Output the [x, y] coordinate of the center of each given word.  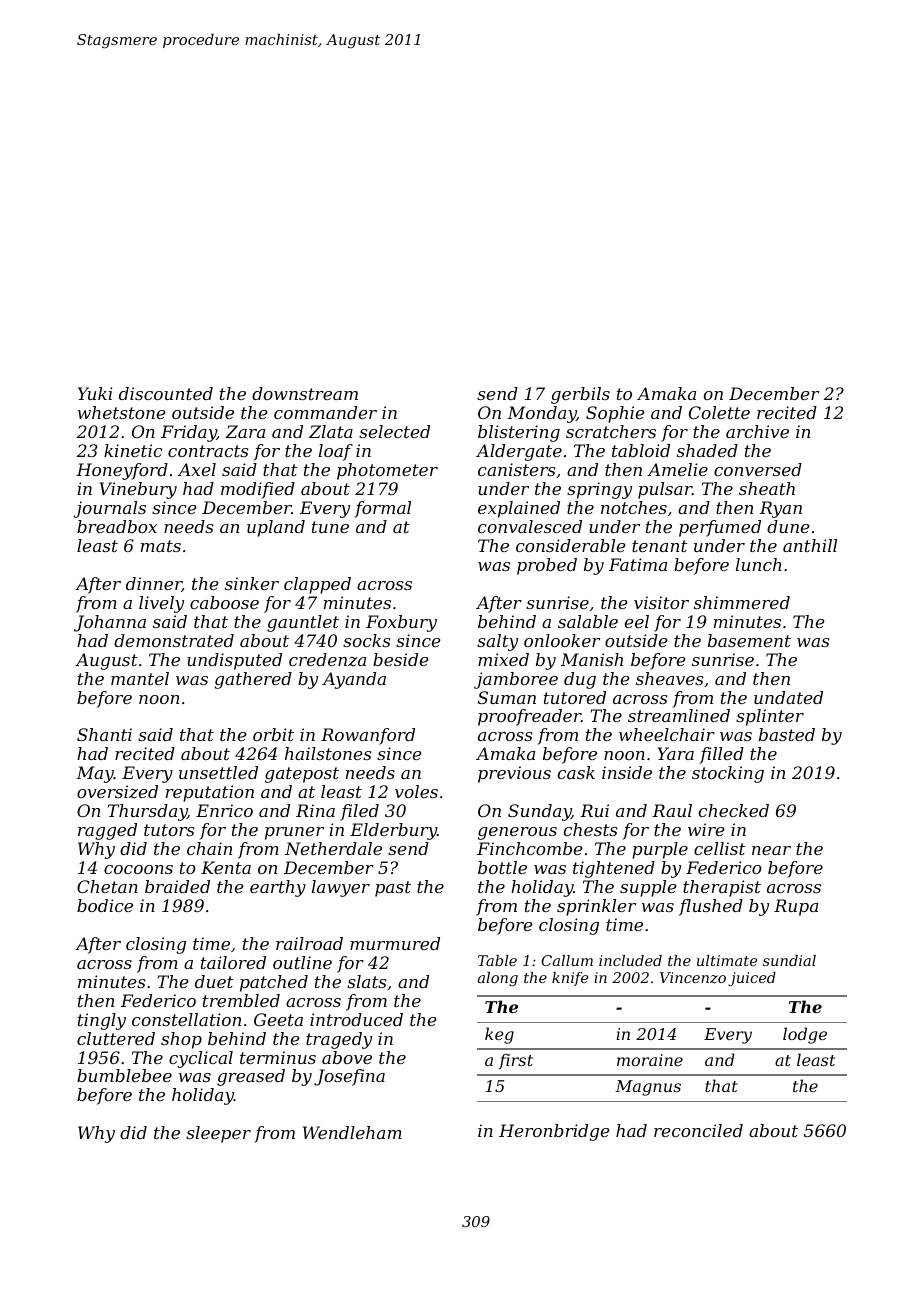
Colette [719, 412]
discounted [166, 393]
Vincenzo [693, 978]
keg [499, 1035]
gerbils [580, 395]
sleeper [218, 1134]
